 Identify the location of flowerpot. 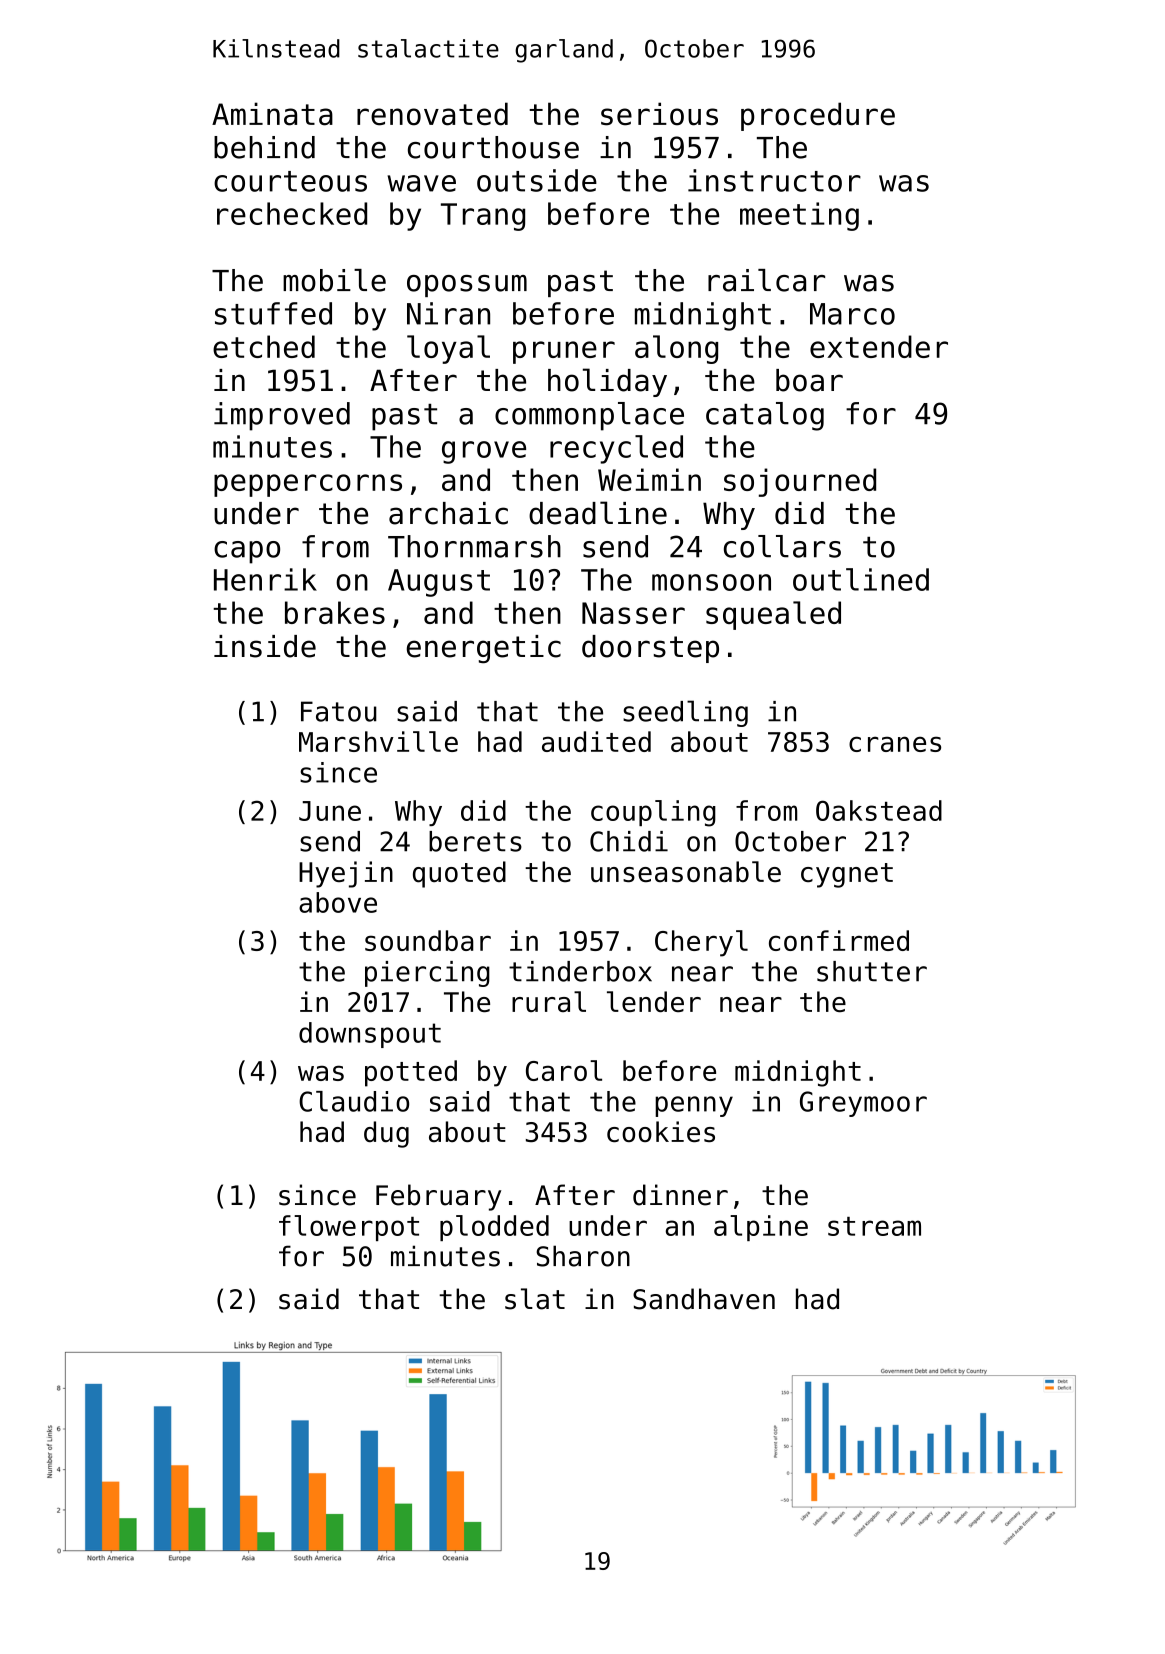
(349, 1228).
